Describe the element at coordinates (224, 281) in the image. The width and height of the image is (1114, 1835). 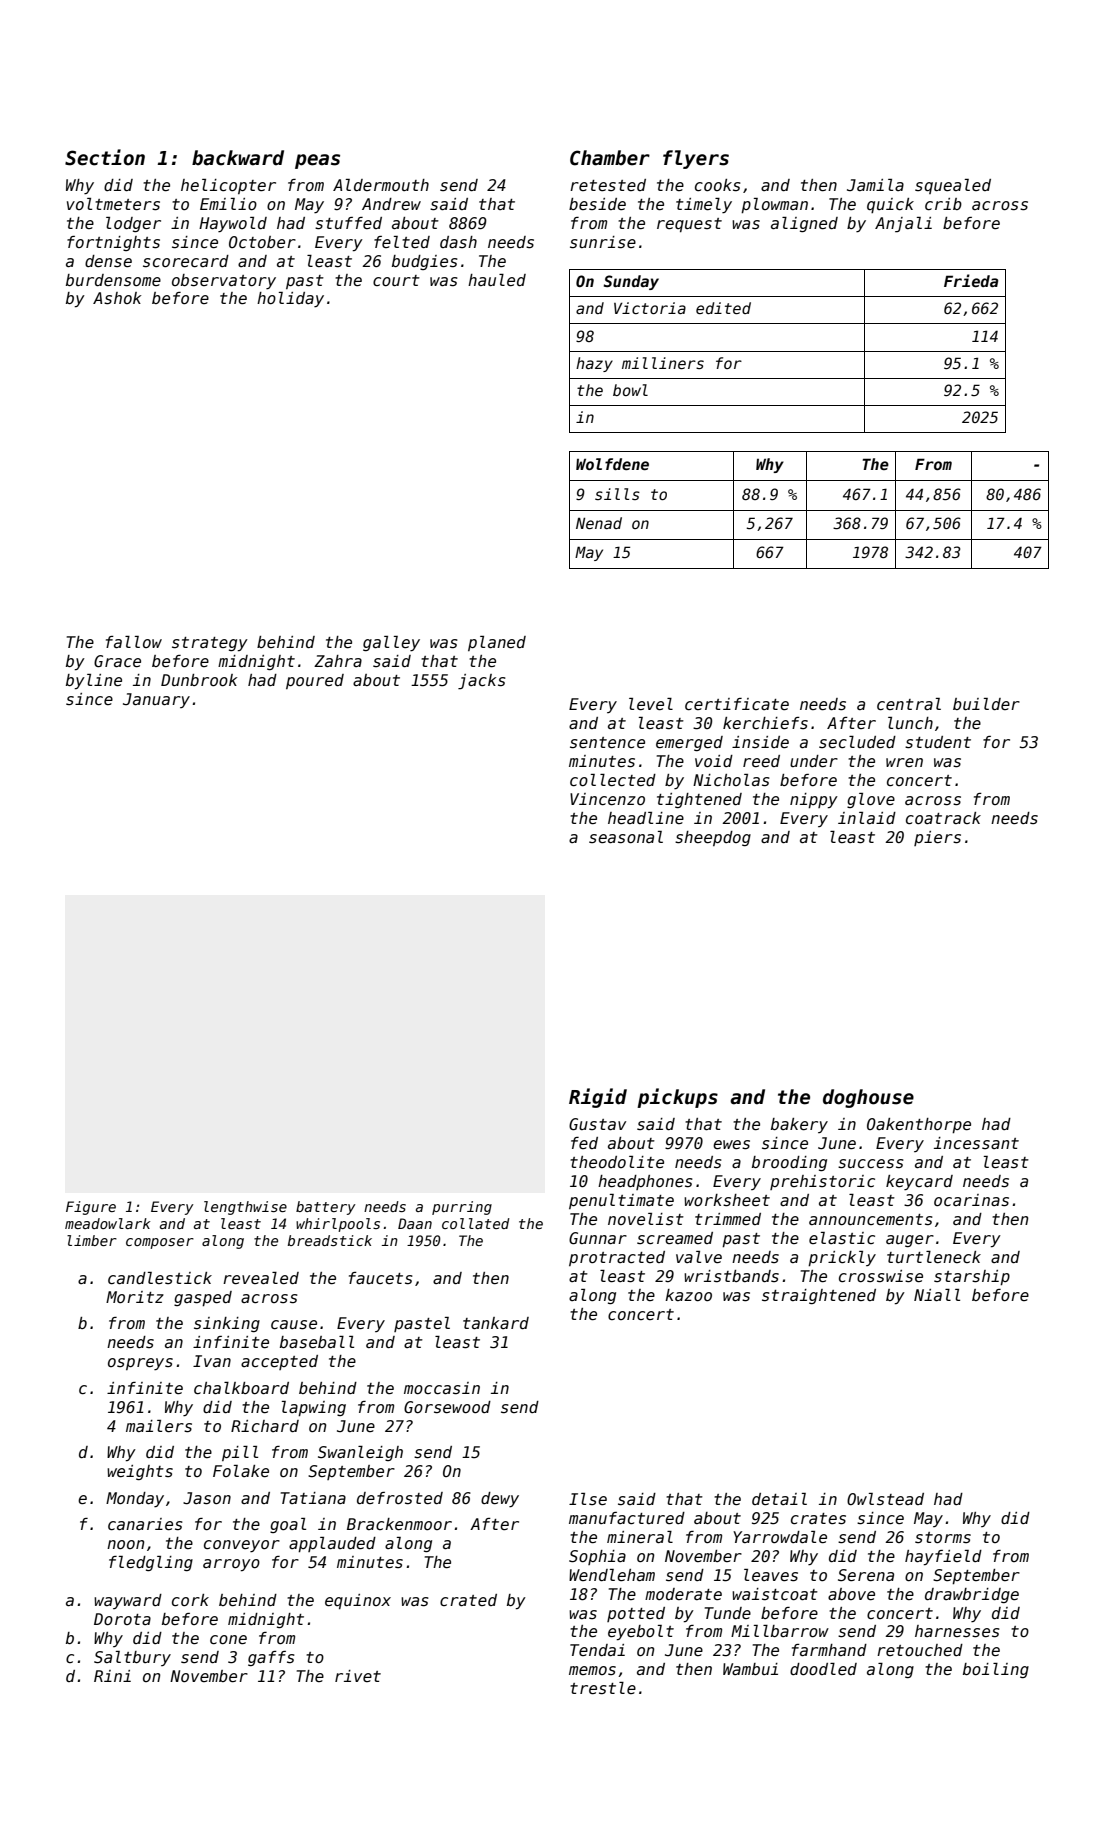
I see `observatory` at that location.
